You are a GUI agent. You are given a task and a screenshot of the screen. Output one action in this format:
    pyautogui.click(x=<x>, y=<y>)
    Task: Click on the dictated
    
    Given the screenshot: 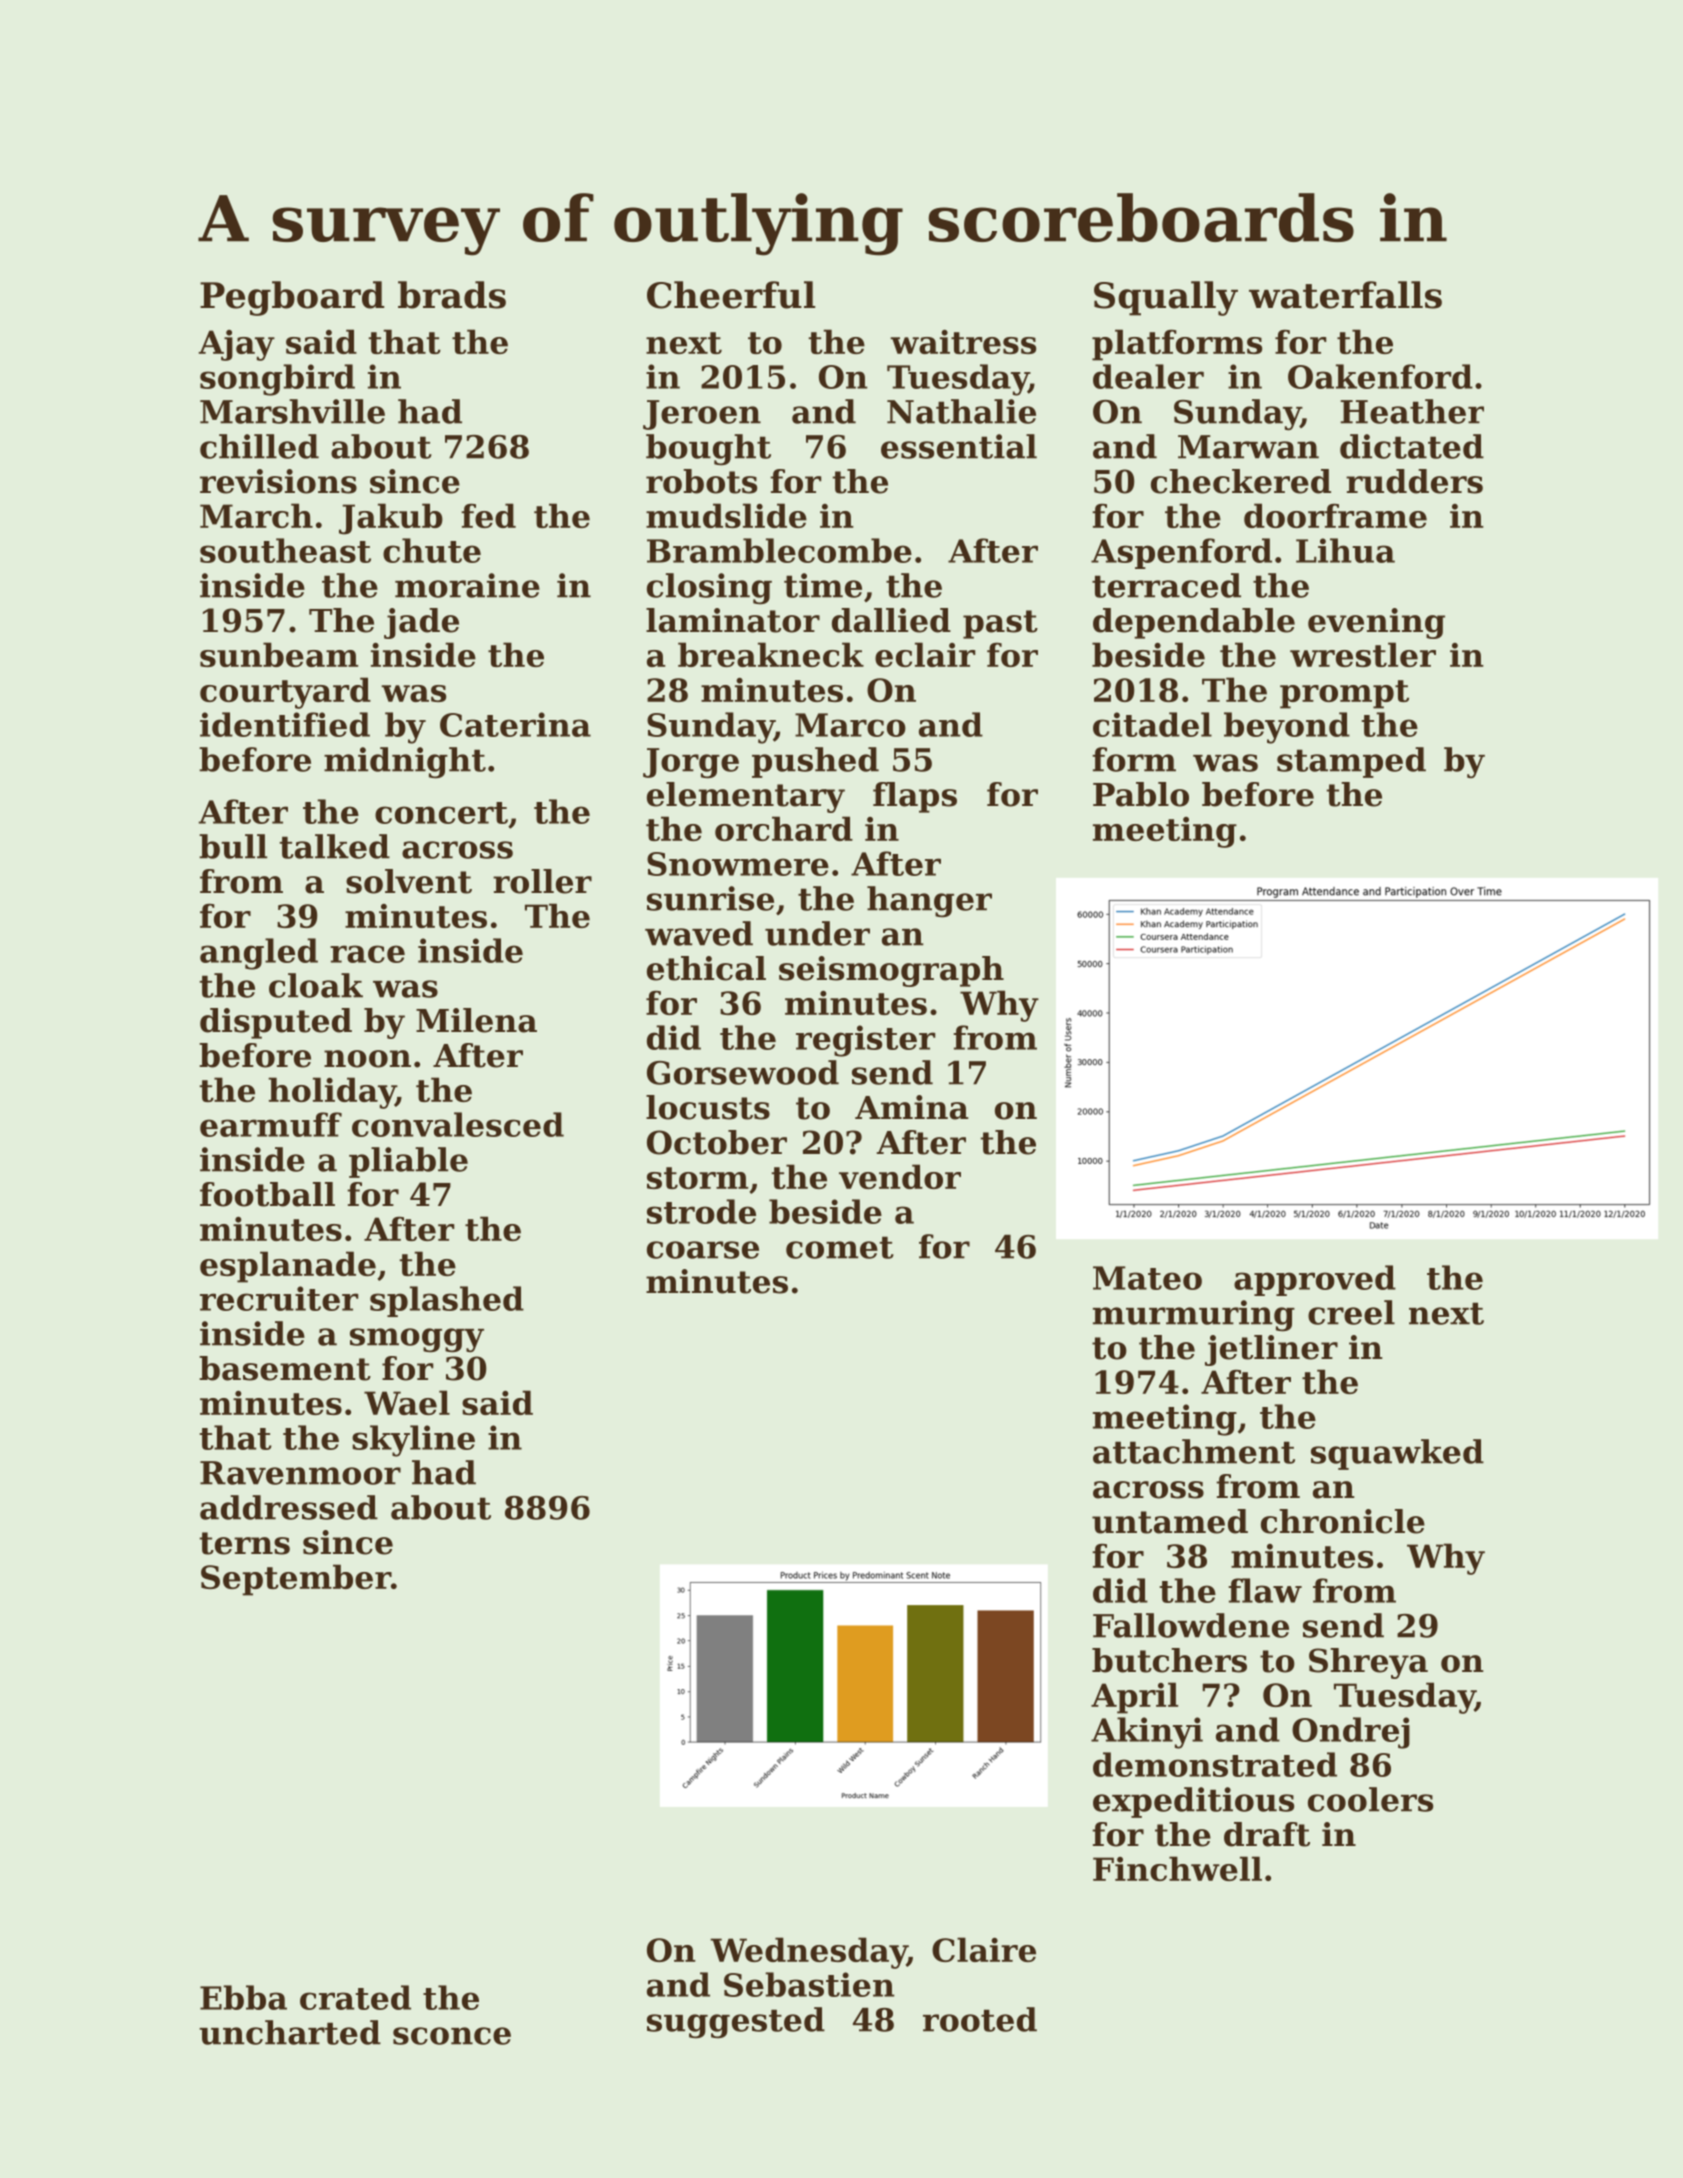 What is the action you would take?
    pyautogui.click(x=1412, y=446)
